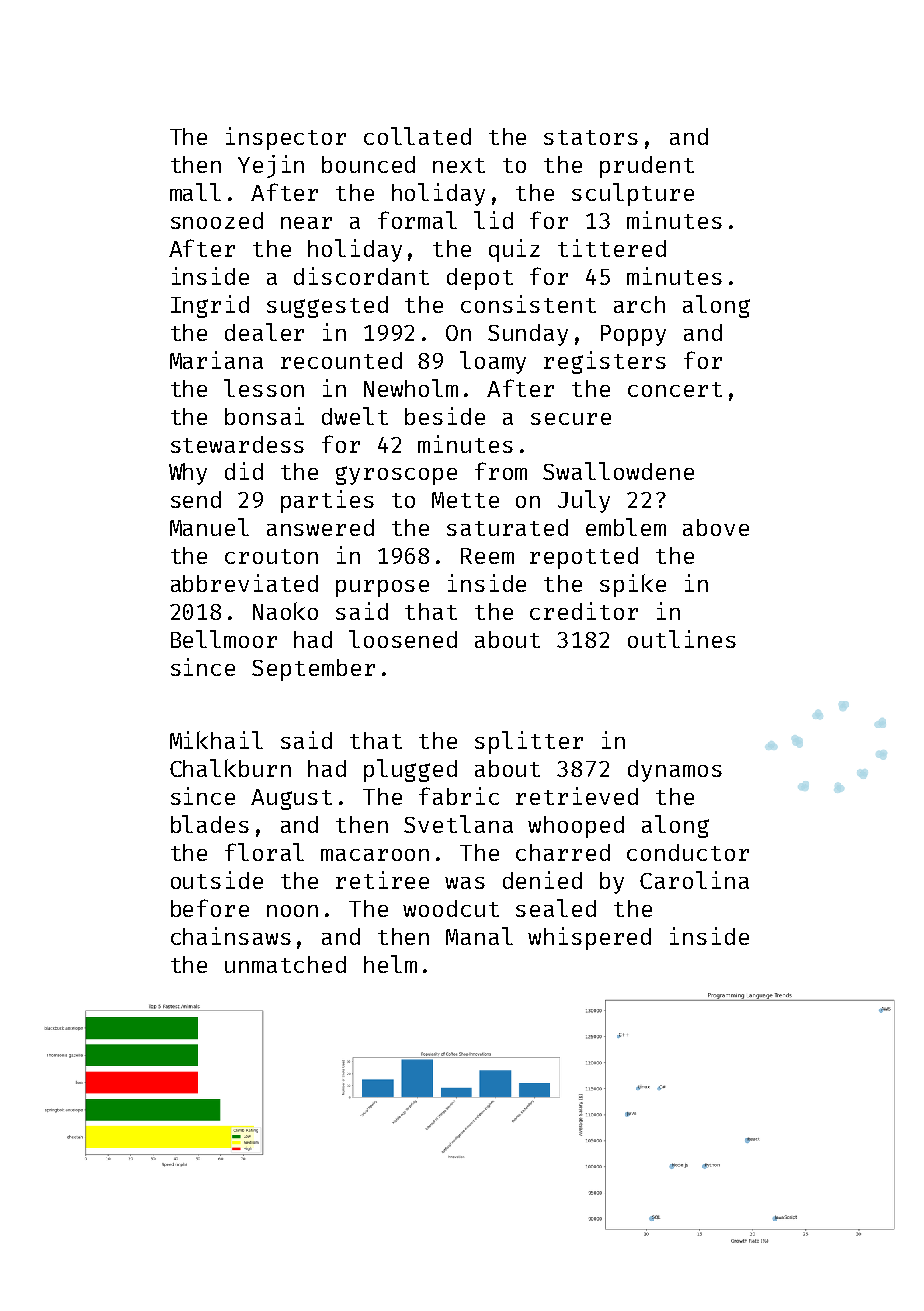  I want to click on Carolina, so click(694, 880).
